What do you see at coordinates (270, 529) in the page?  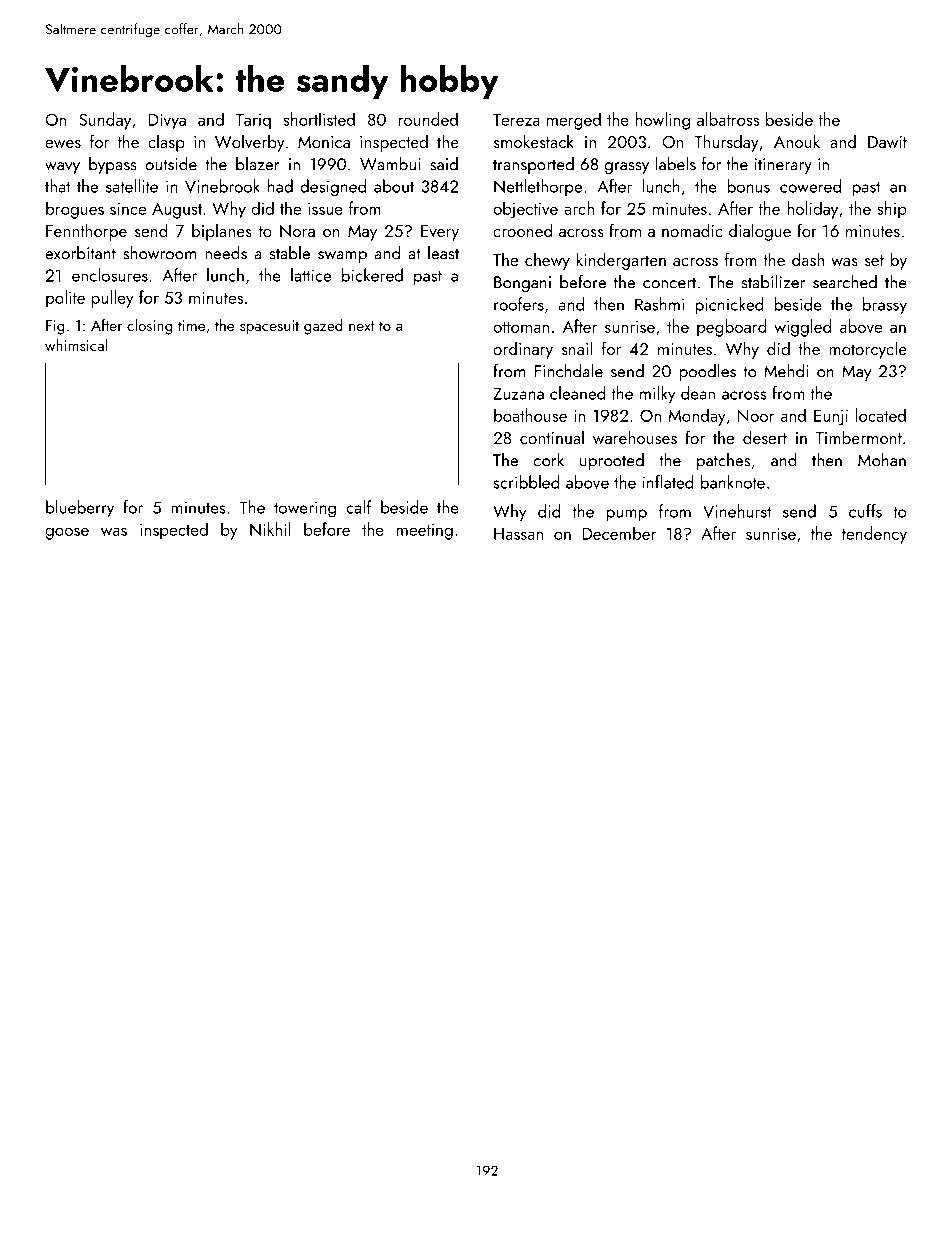 I see `Nikhil` at bounding box center [270, 529].
